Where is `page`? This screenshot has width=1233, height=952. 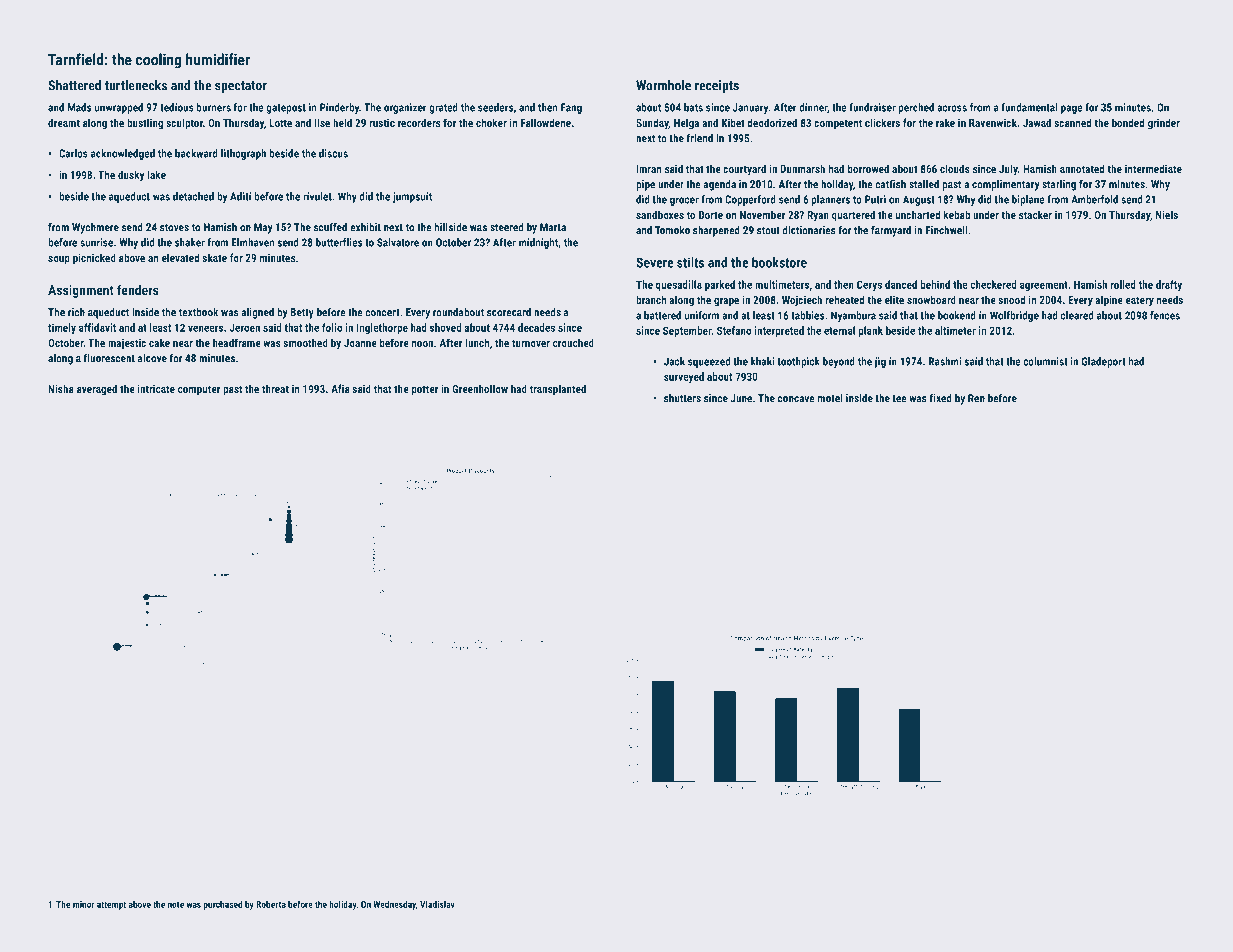
page is located at coordinates (1072, 109).
